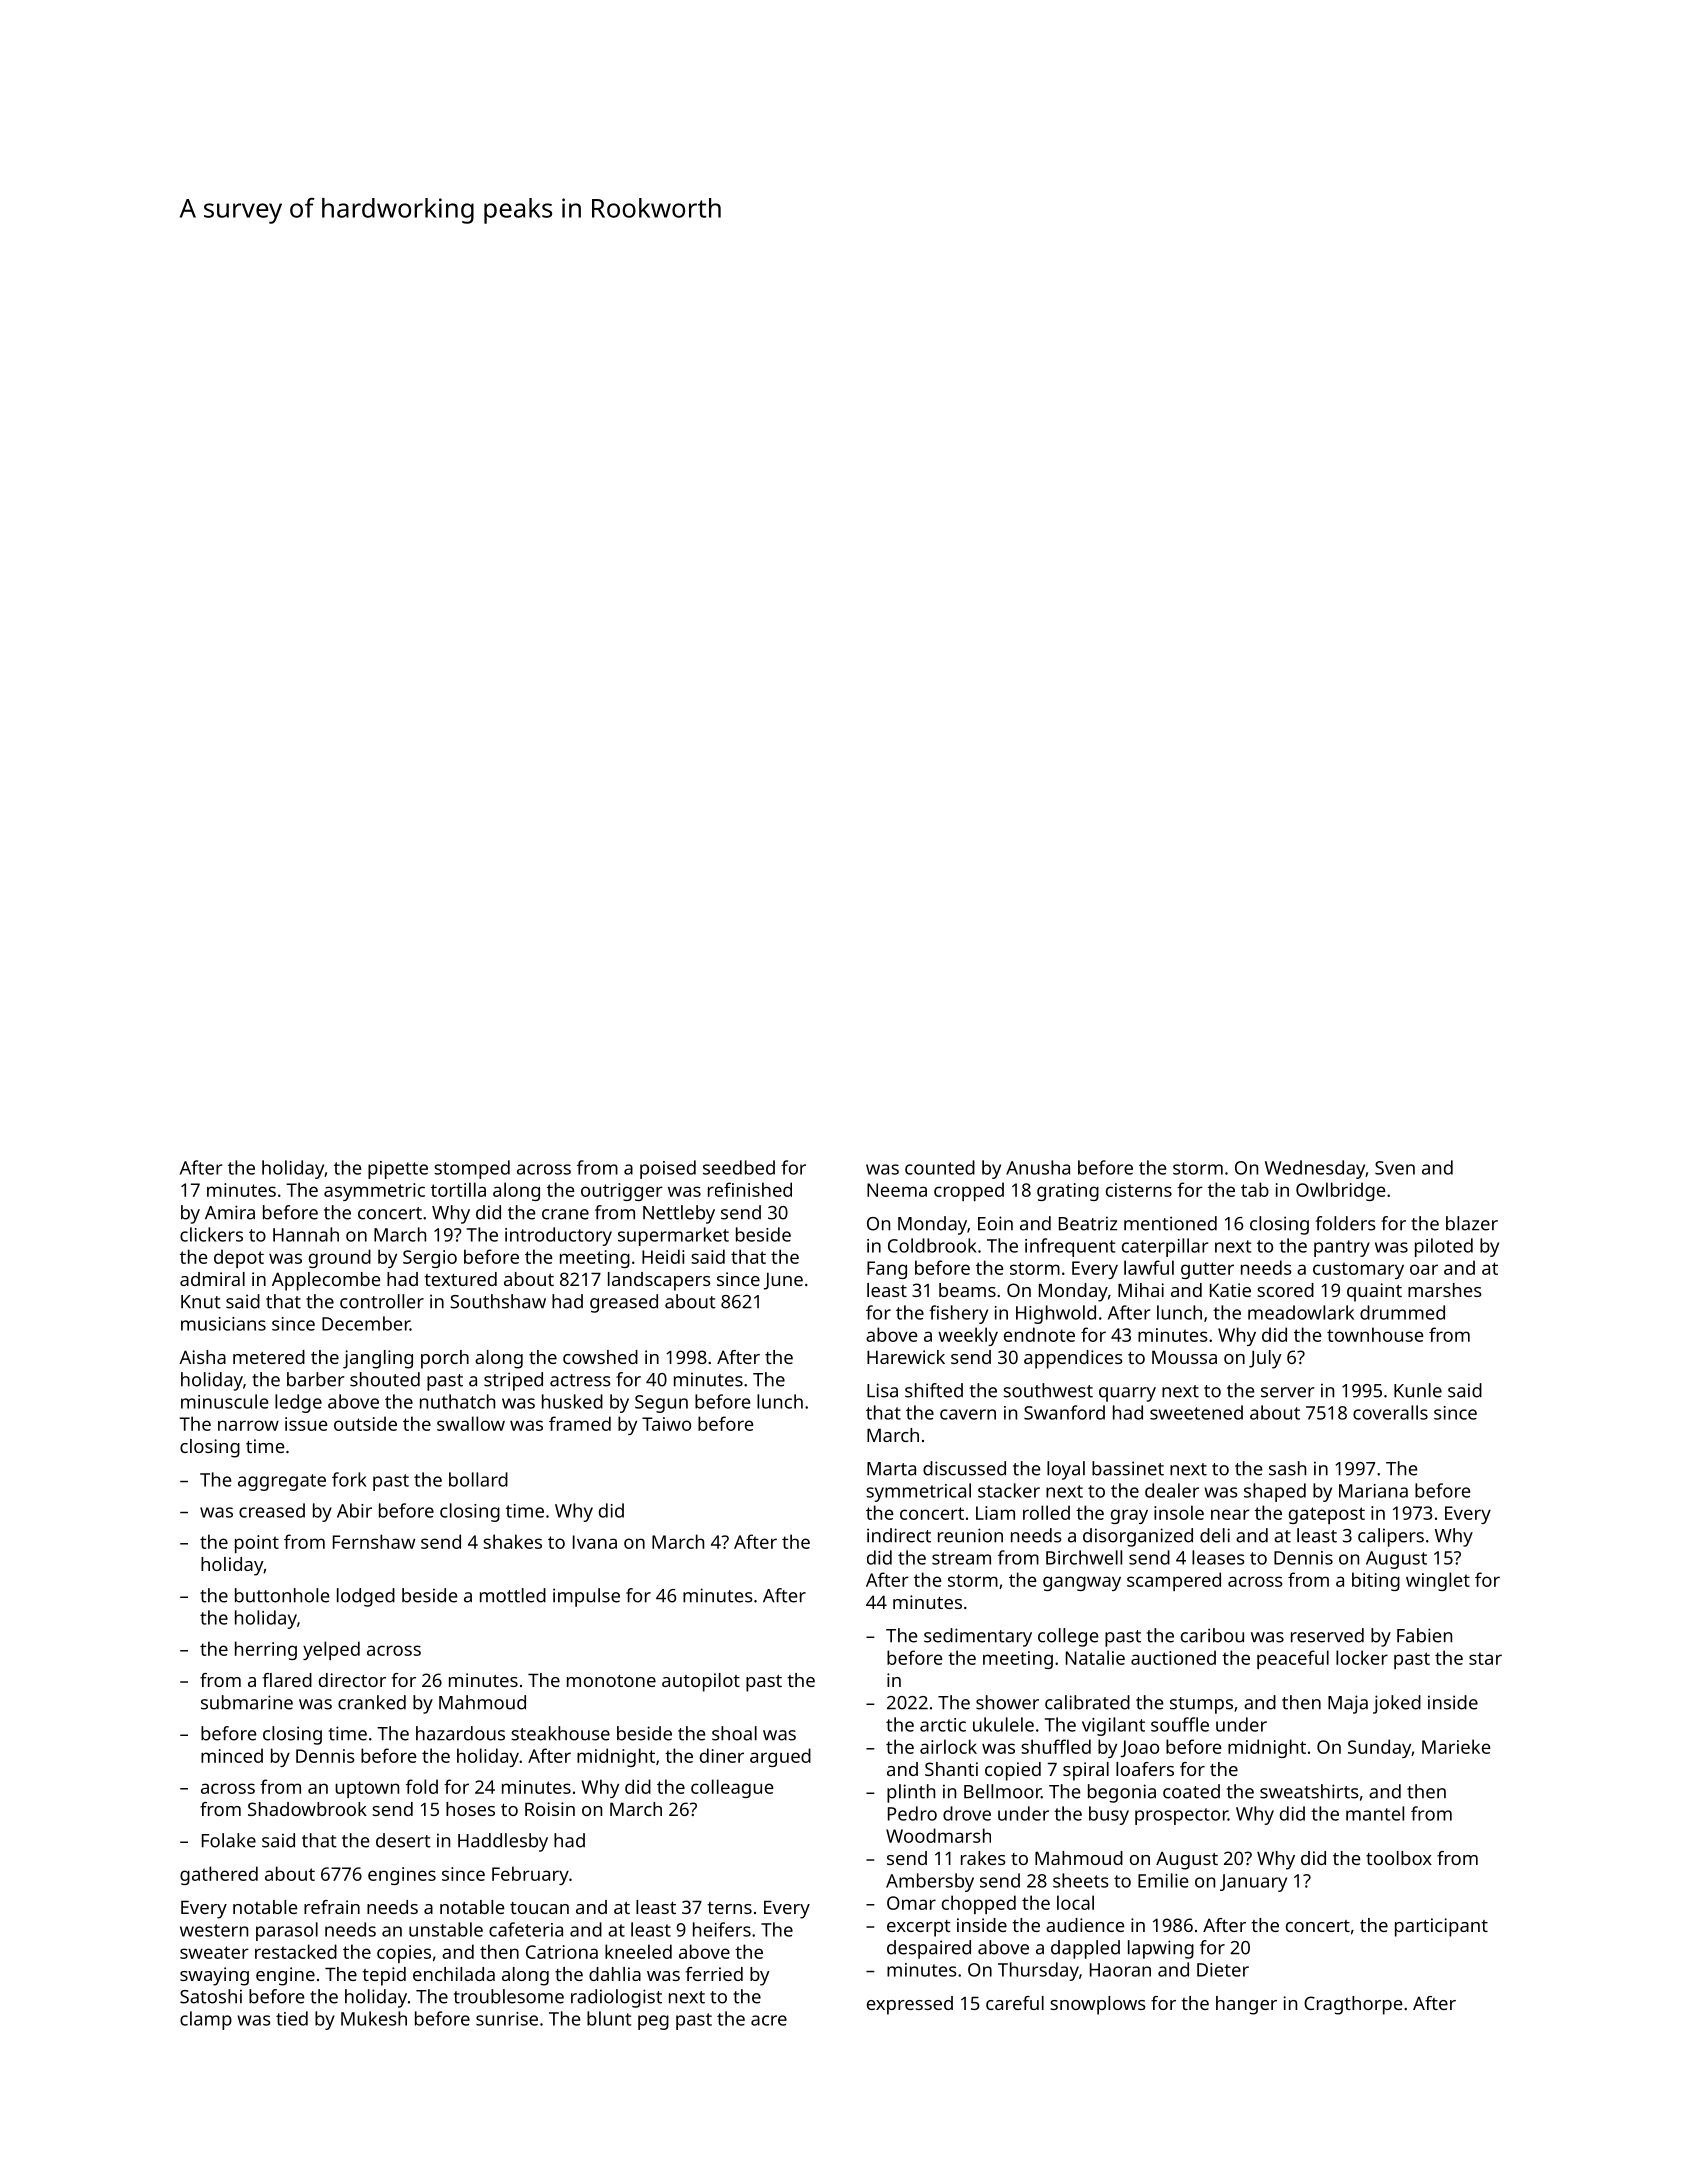 Image resolution: width=1683 pixels, height=2178 pixels. I want to click on director, so click(352, 1680).
